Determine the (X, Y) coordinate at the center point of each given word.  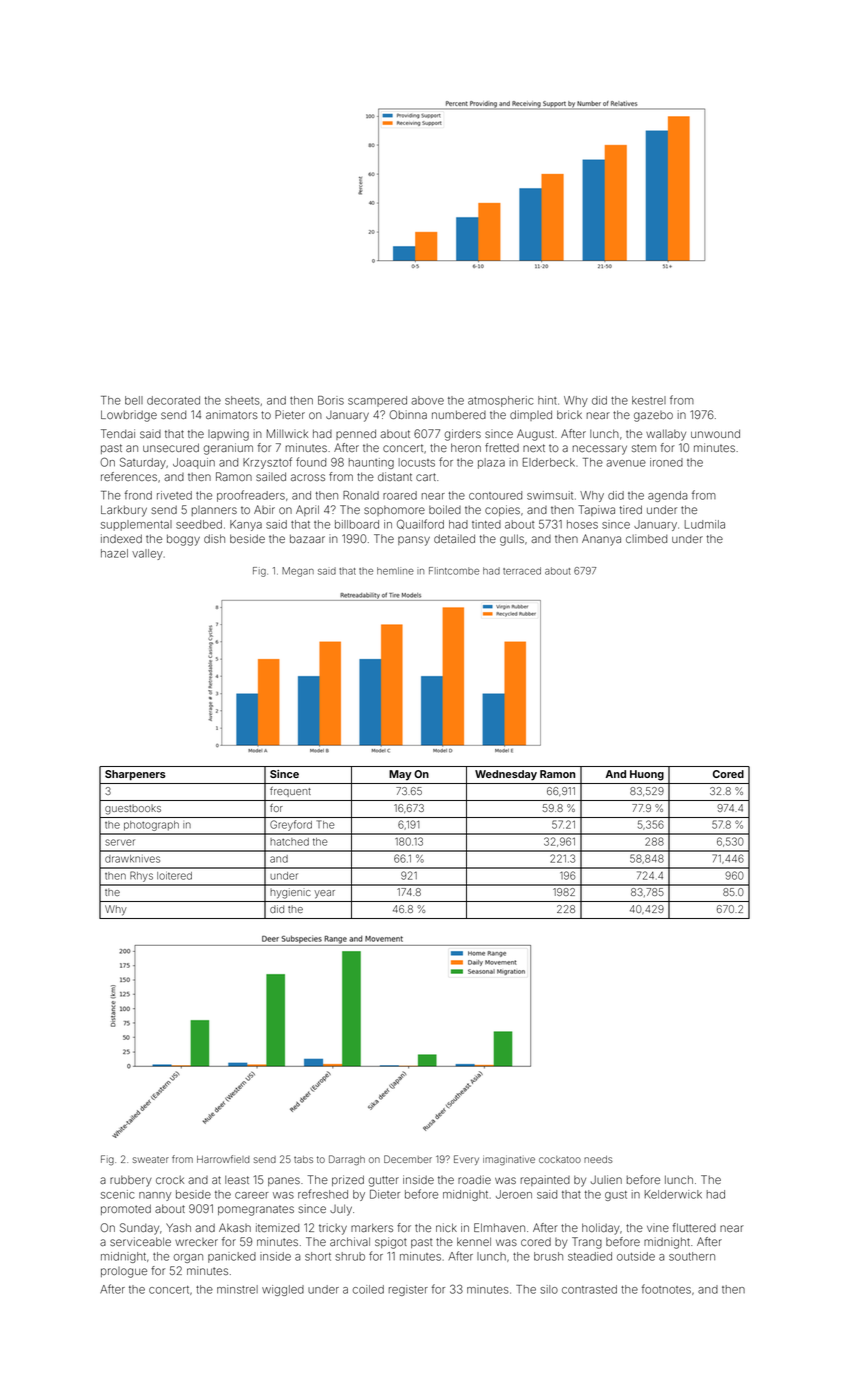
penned (356, 434)
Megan (298, 572)
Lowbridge (129, 416)
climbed (646, 538)
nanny (155, 1196)
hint (547, 400)
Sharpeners (135, 775)
